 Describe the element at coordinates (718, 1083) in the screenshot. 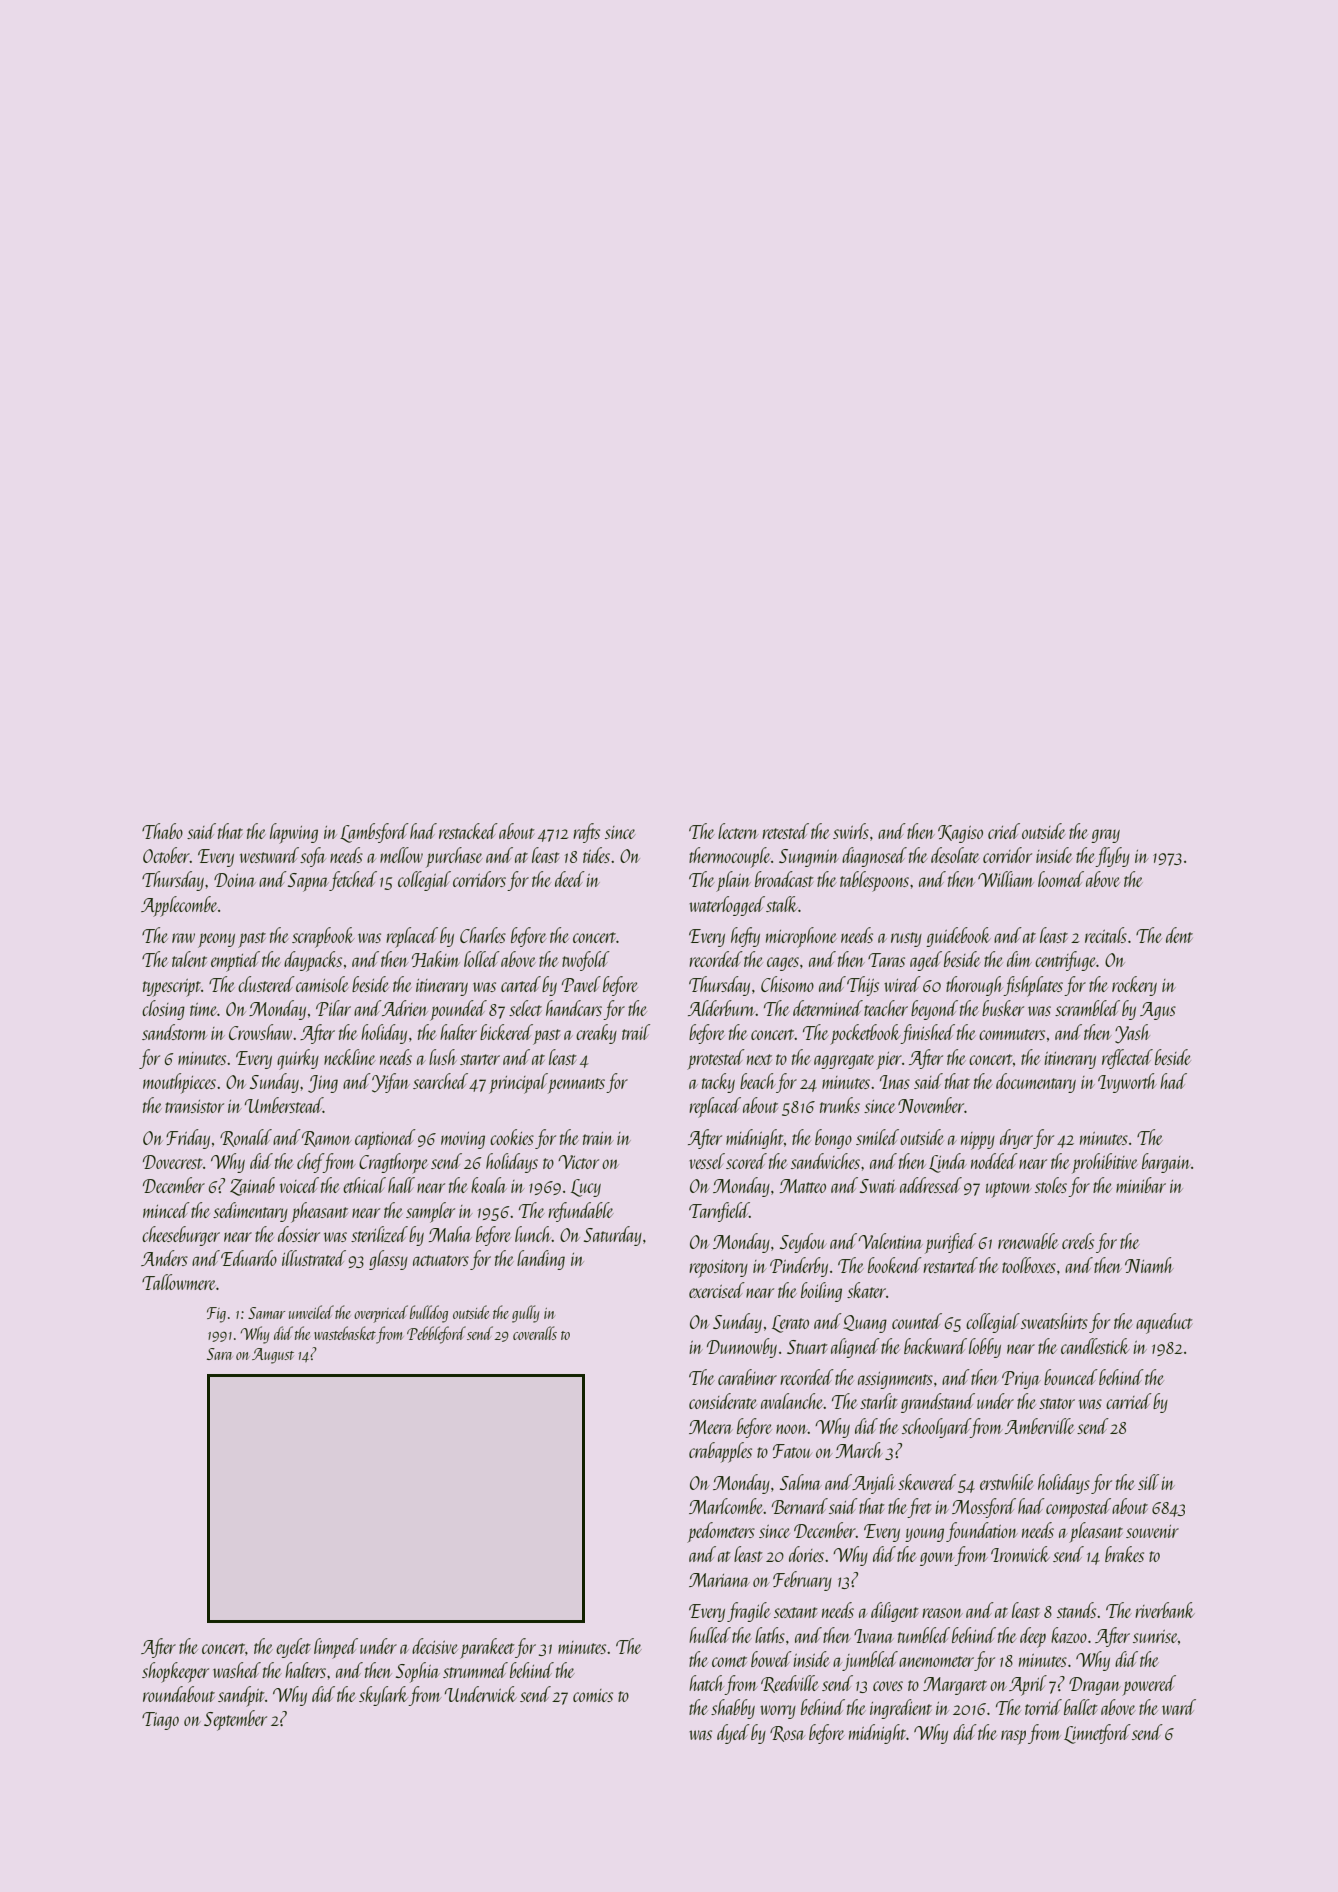

I see `tacky` at that location.
